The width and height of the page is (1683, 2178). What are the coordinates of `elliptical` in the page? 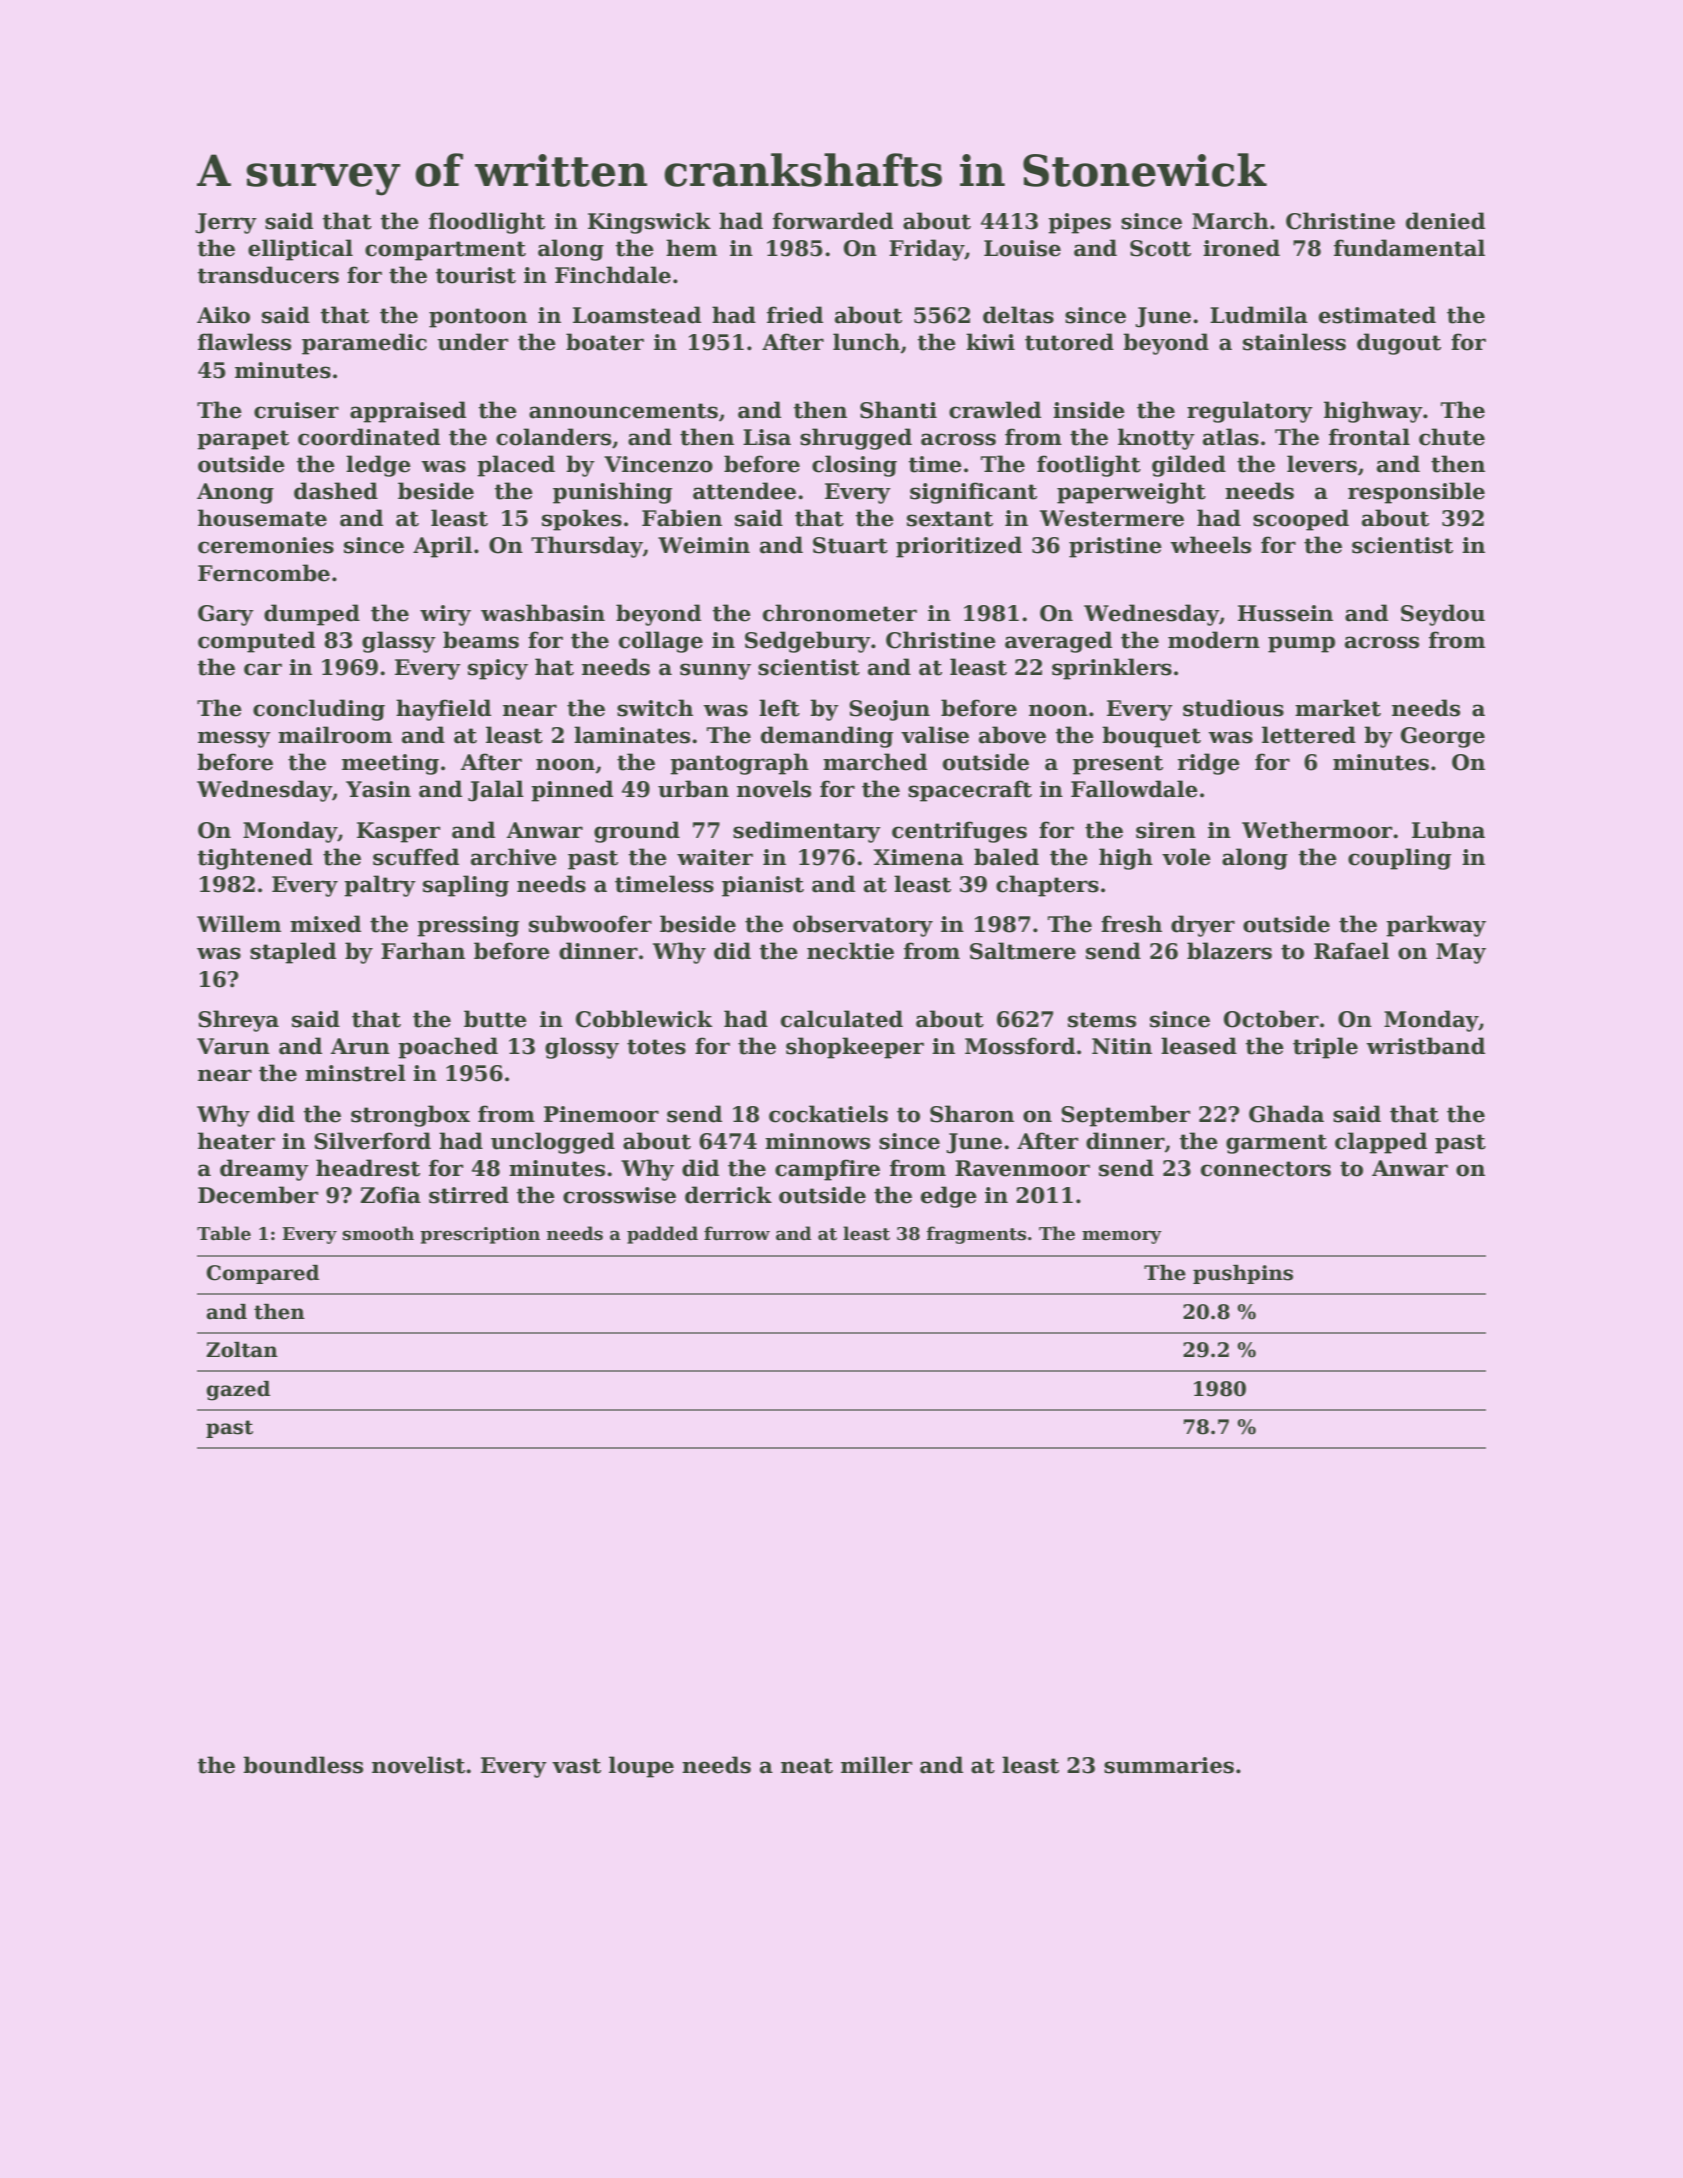 It's located at (300, 250).
